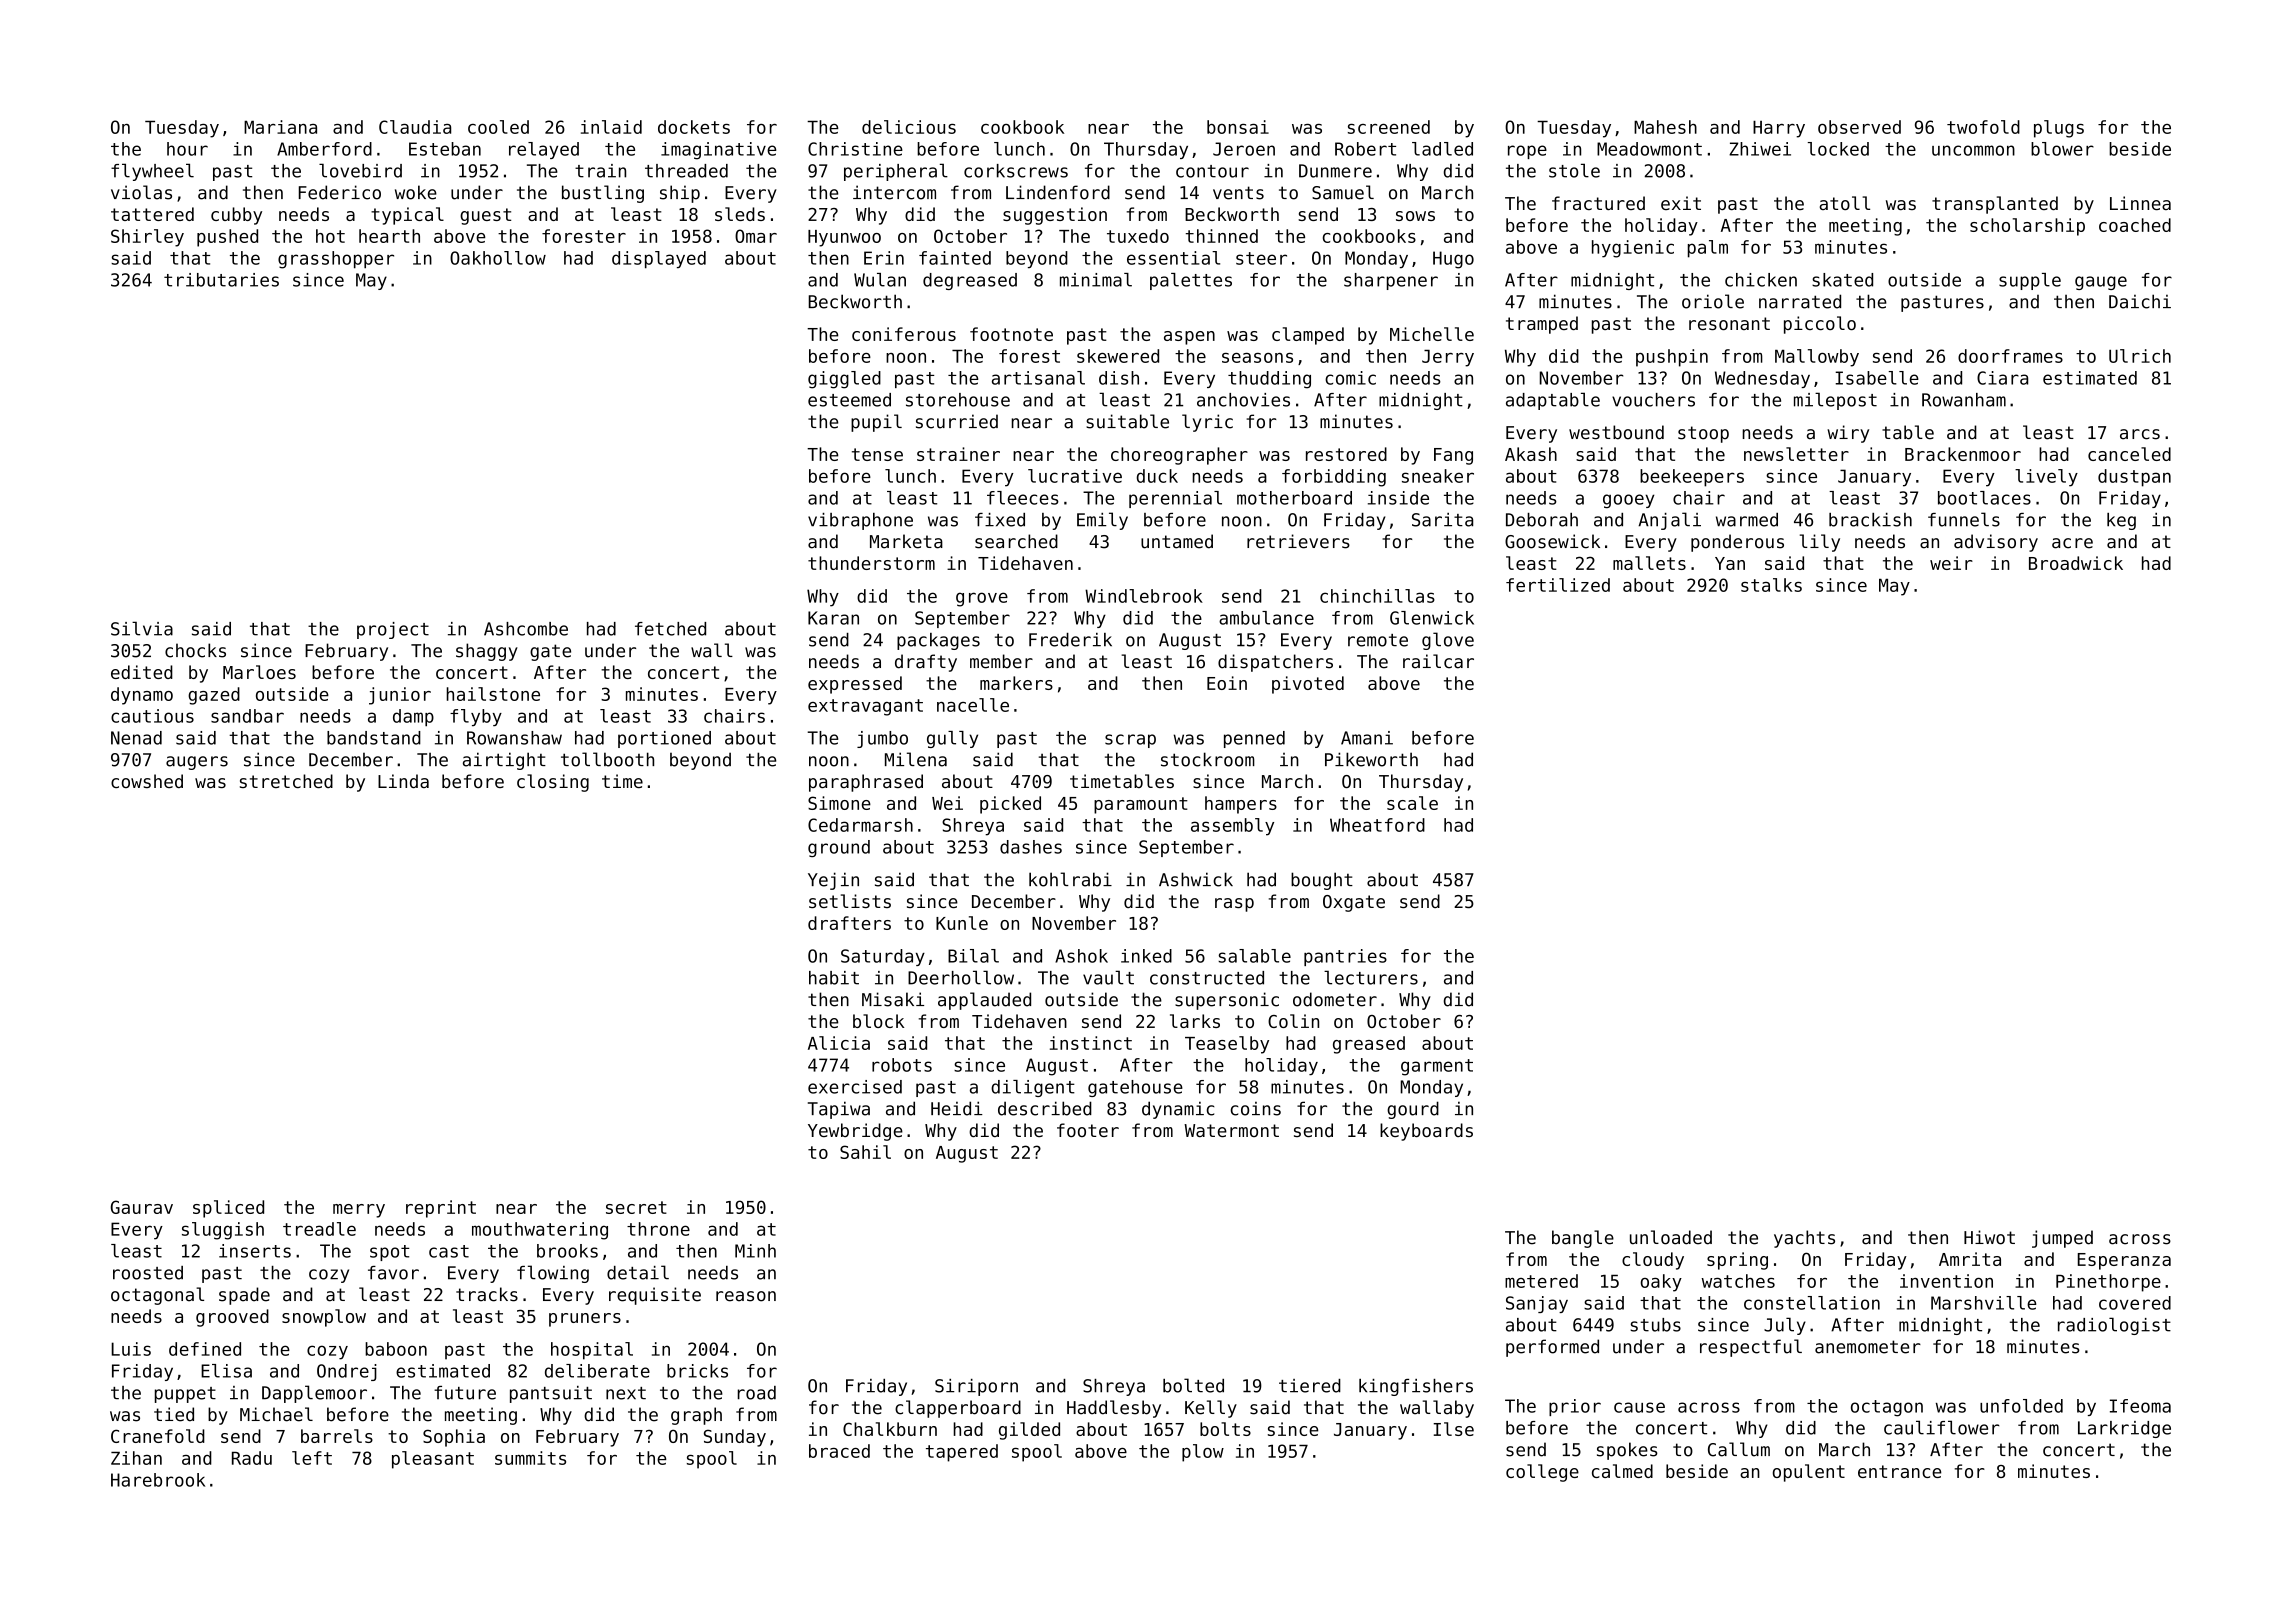 This image has width=2282, height=1614. What do you see at coordinates (611, 127) in the image?
I see `inlaid` at bounding box center [611, 127].
